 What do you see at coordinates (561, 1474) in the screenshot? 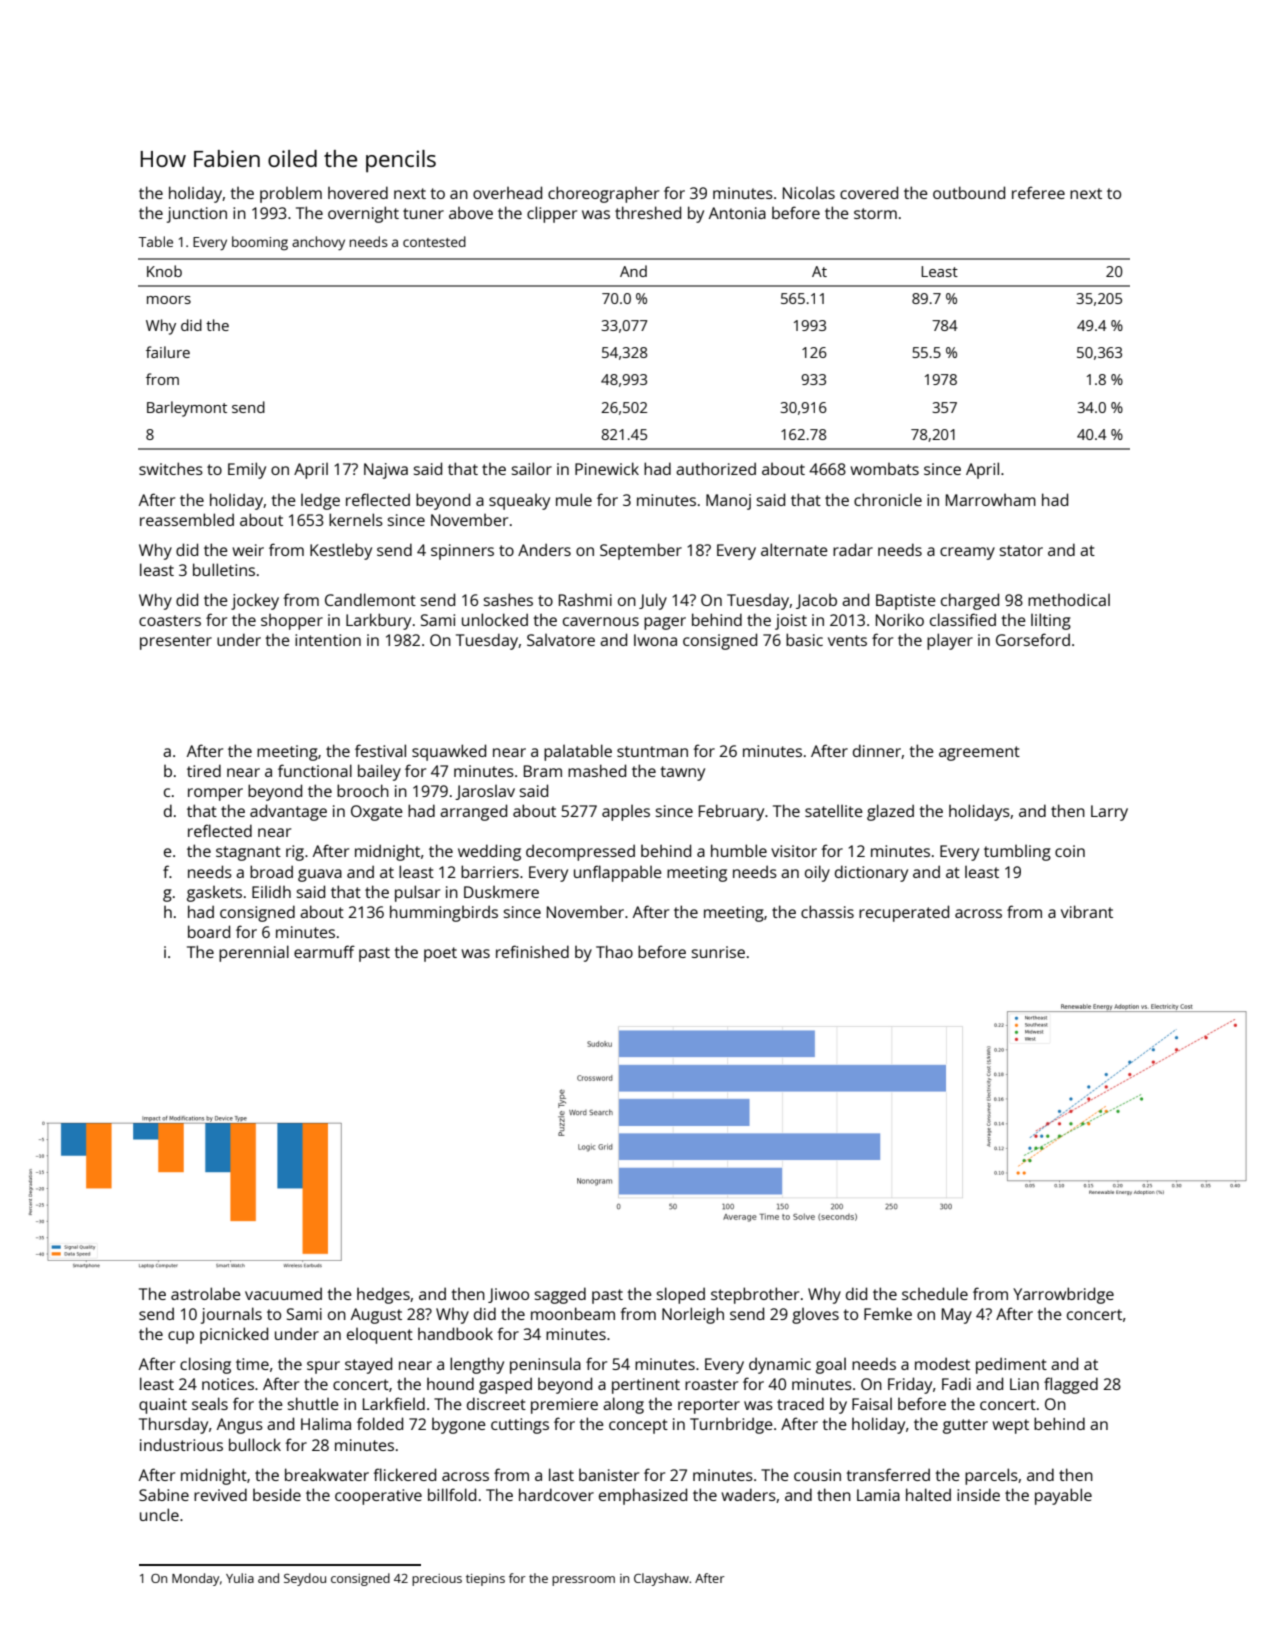
I see `last` at bounding box center [561, 1474].
